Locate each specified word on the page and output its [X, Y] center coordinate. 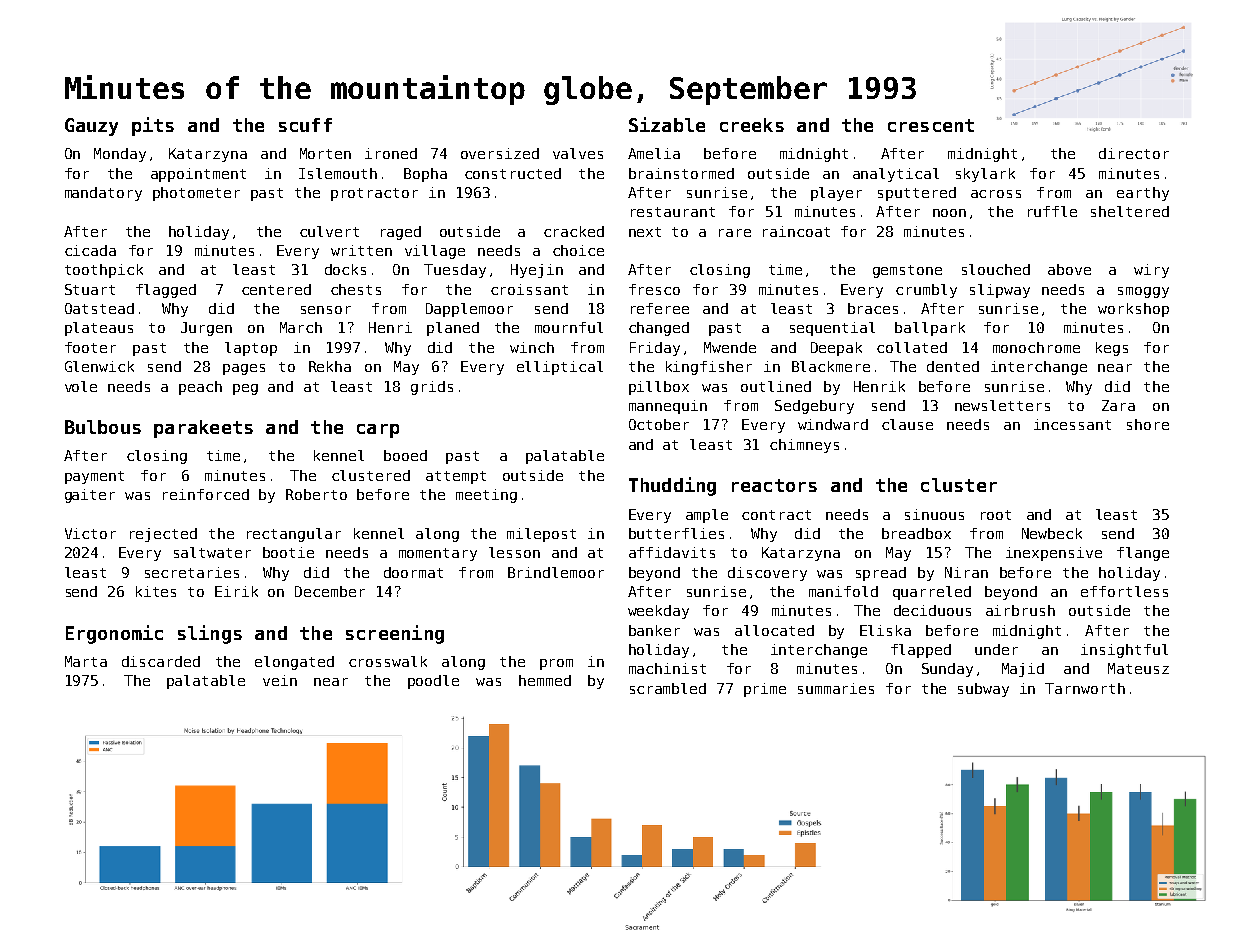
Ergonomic [114, 634]
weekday [658, 612]
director [1134, 153]
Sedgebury [814, 407]
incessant [1072, 424]
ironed [391, 153]
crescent [931, 125]
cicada [90, 250]
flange [1143, 554]
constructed [513, 173]
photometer [196, 194]
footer [90, 347]
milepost [541, 535]
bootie [288, 552]
